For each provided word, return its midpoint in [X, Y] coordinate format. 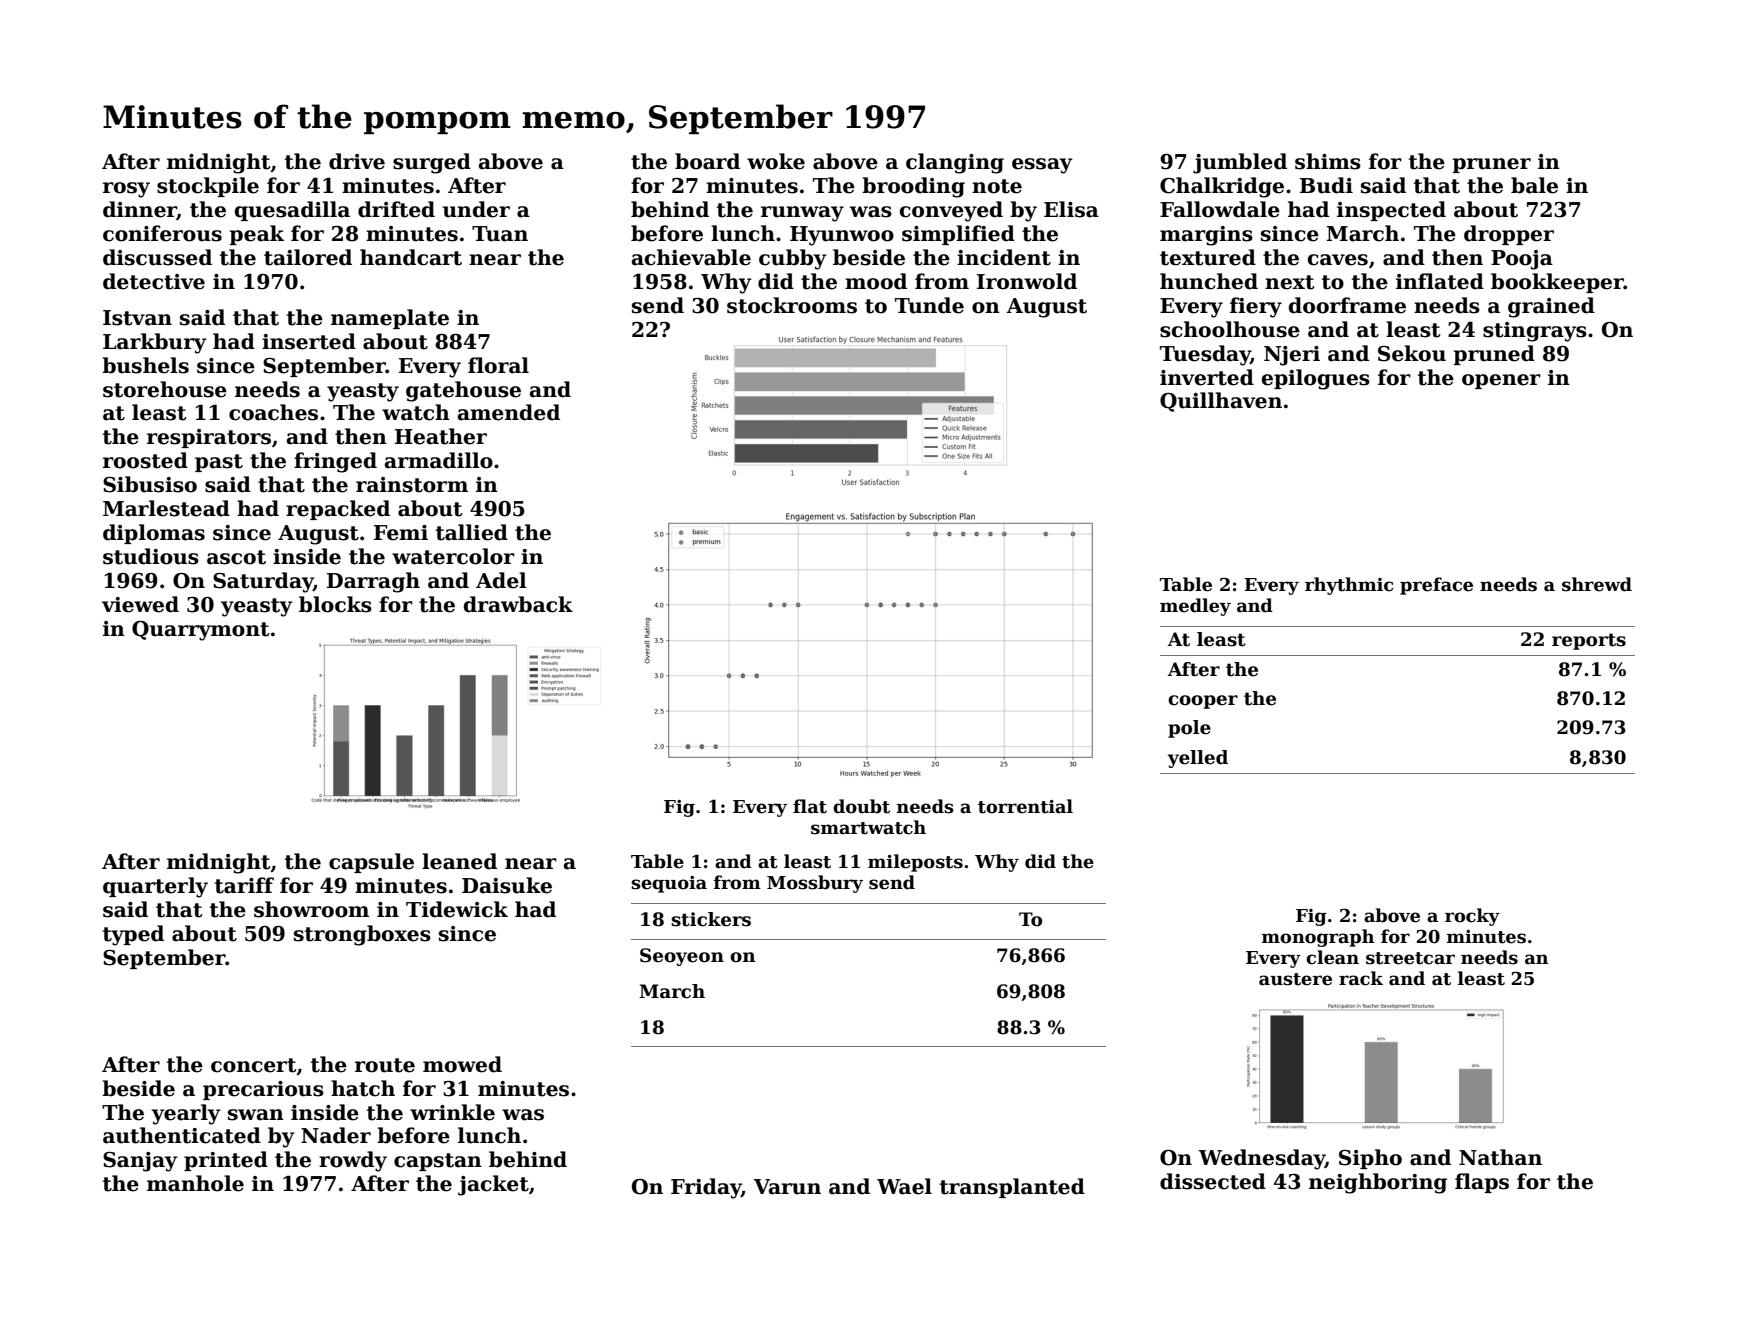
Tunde [929, 305]
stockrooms [792, 305]
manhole [195, 1183]
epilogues [1316, 379]
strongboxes [362, 935]
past [219, 463]
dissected [1213, 1181]
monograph [1318, 938]
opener [1501, 381]
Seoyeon [682, 957]
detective [154, 281]
